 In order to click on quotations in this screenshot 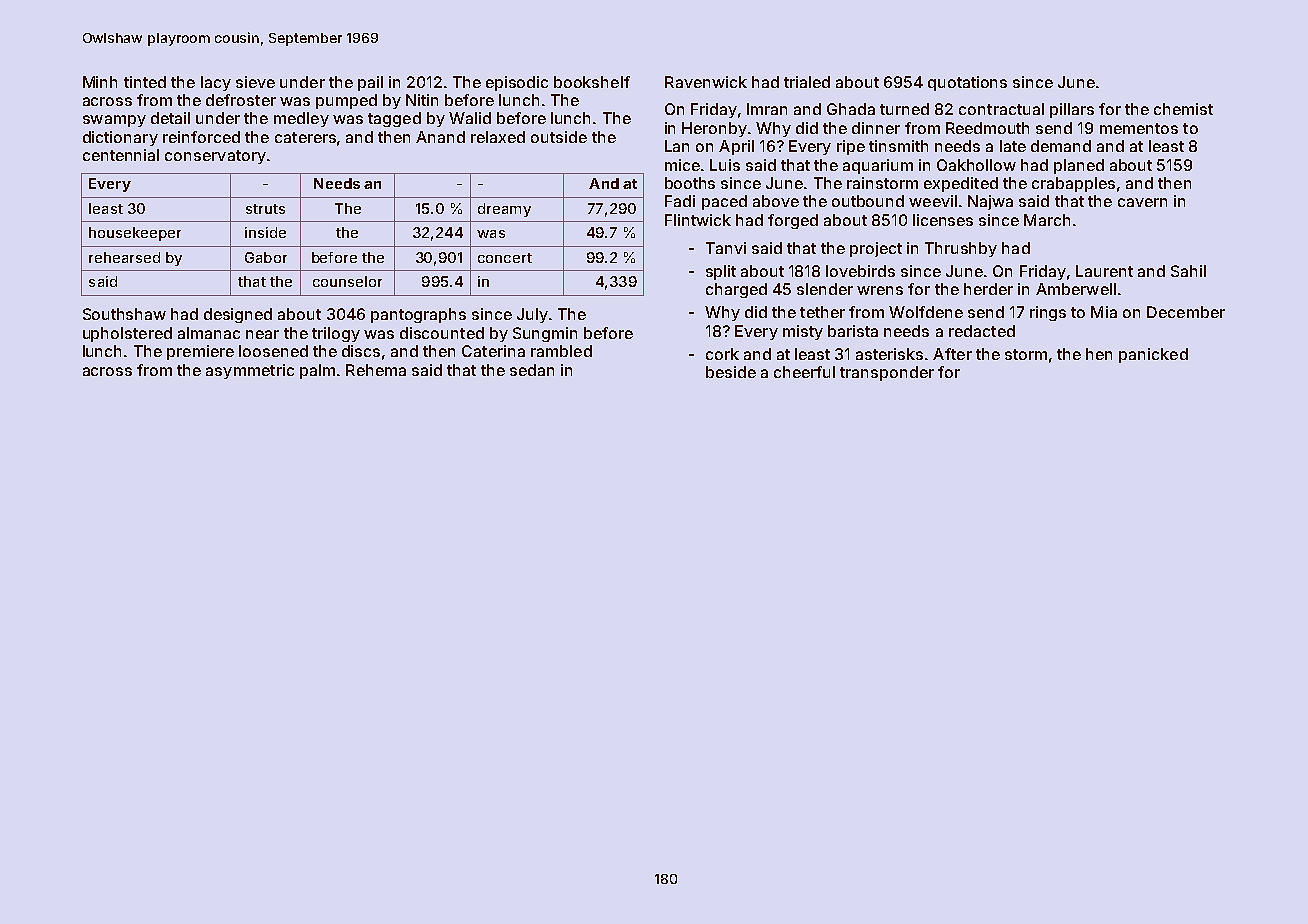, I will do `click(967, 83)`.
